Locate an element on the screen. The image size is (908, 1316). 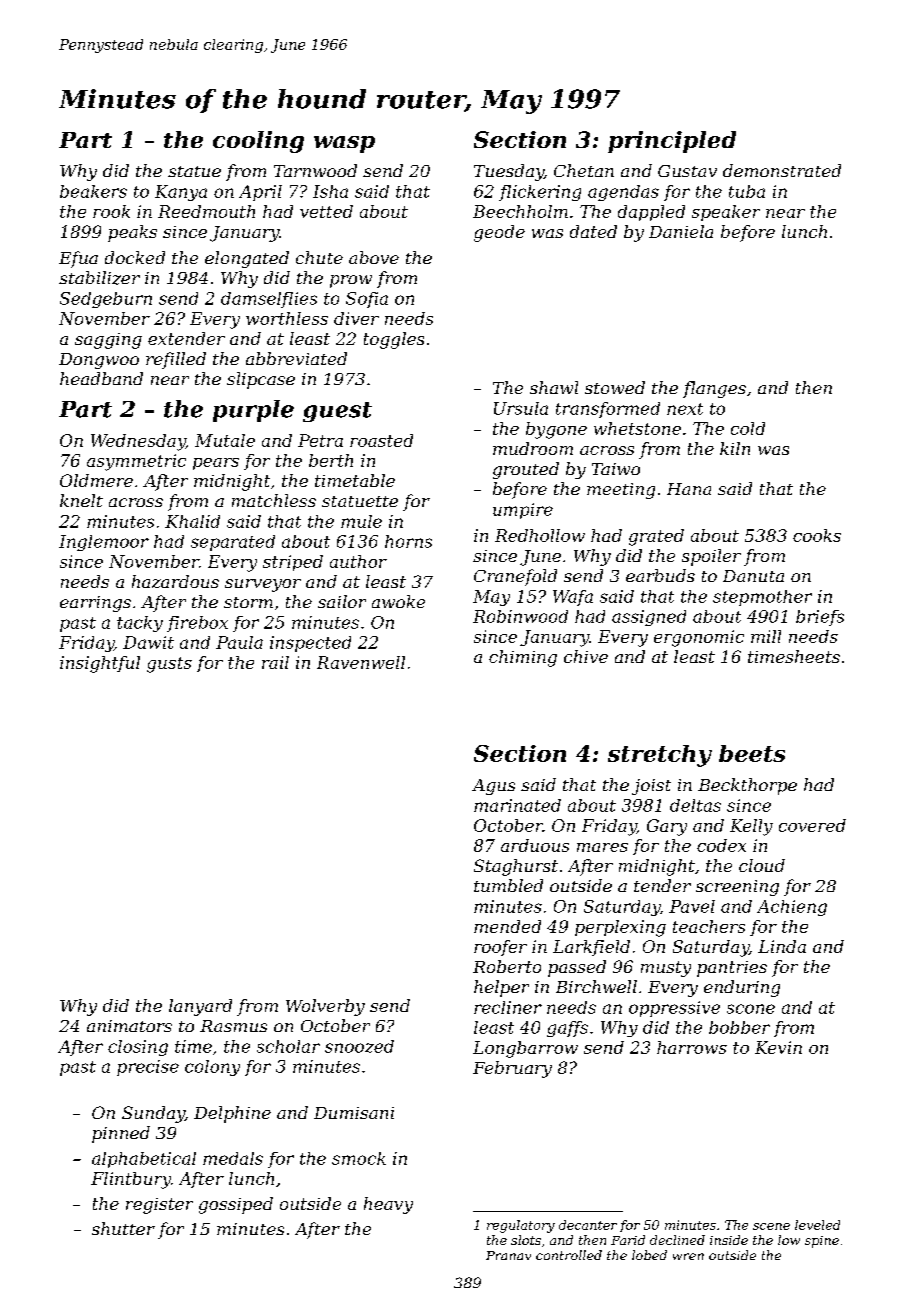
beakers is located at coordinates (93, 191).
